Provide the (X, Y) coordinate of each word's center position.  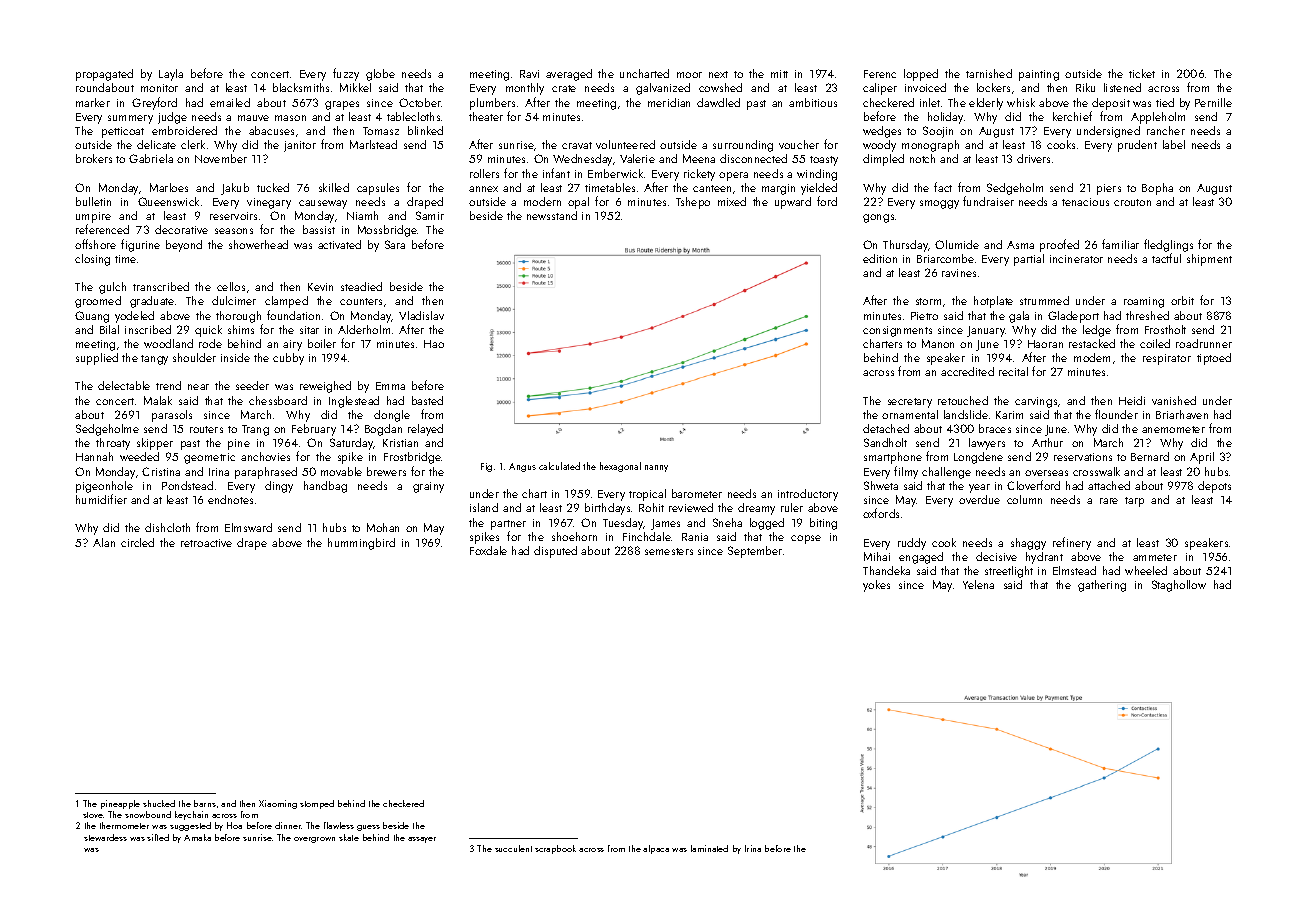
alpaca (656, 849)
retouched (963, 400)
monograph (930, 146)
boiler (322, 343)
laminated (709, 848)
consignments (897, 331)
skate (349, 837)
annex (483, 189)
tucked (273, 187)
